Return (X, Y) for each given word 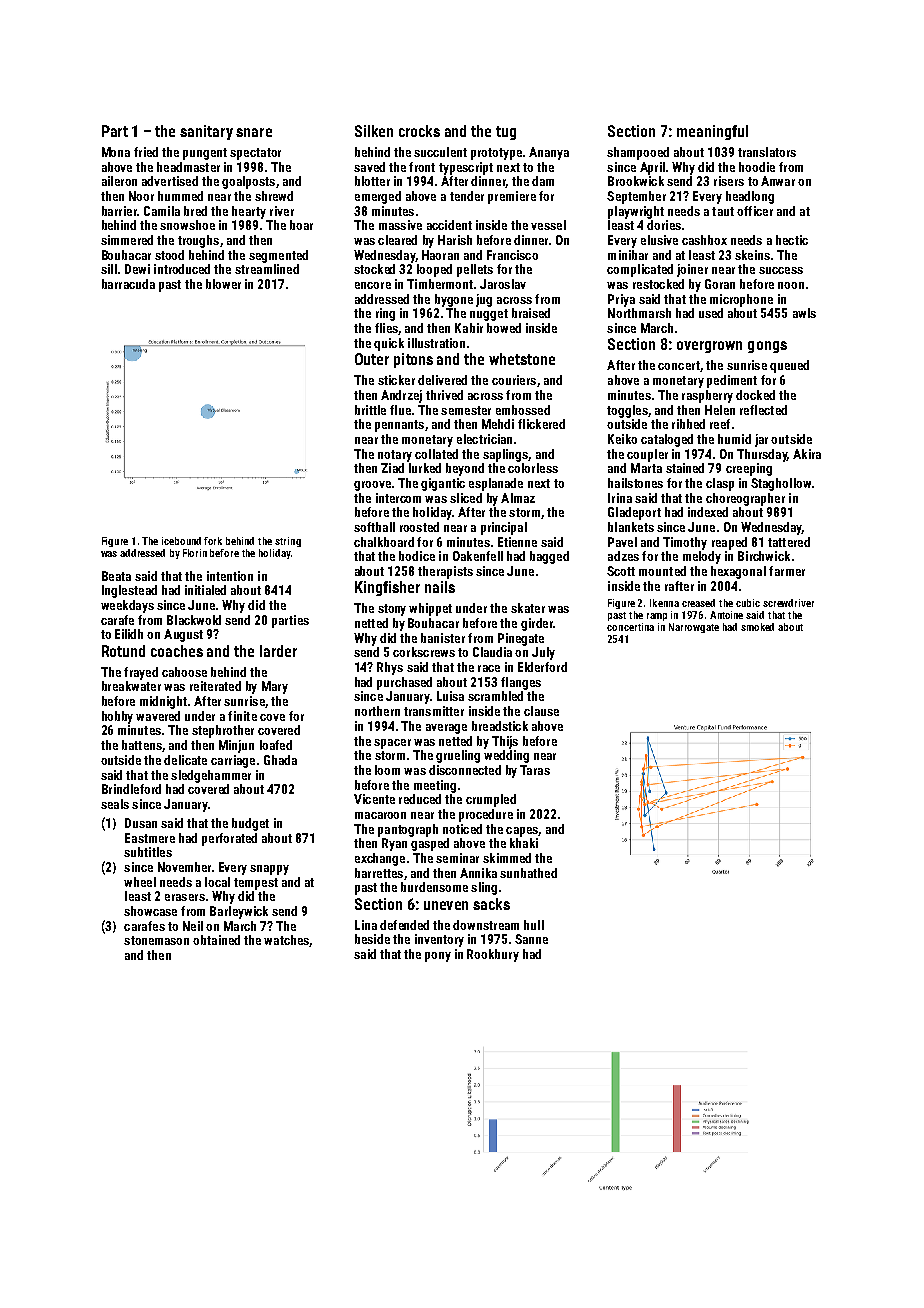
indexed (708, 512)
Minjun (236, 746)
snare (254, 132)
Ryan (394, 844)
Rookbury (493, 955)
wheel (140, 882)
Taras (535, 770)
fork (213, 541)
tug (506, 133)
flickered (541, 424)
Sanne (531, 939)
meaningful (712, 132)
